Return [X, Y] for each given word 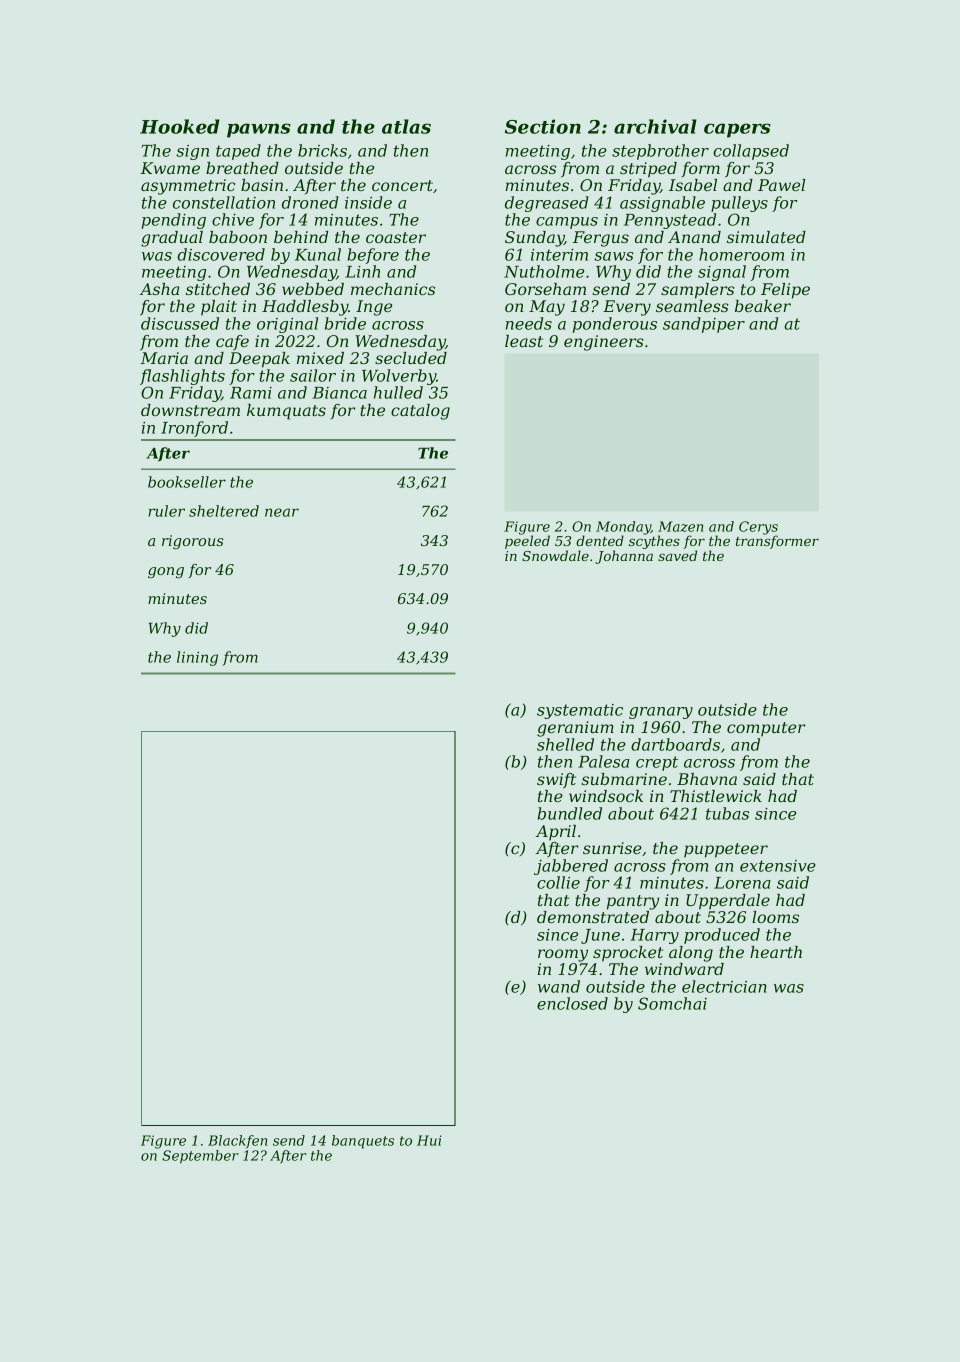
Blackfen [237, 1141]
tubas [727, 813]
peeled [527, 542]
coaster [396, 237]
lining [197, 658]
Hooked [180, 126]
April [556, 833]
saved [677, 555]
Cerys [758, 528]
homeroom [741, 254]
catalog [420, 412]
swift [556, 781]
